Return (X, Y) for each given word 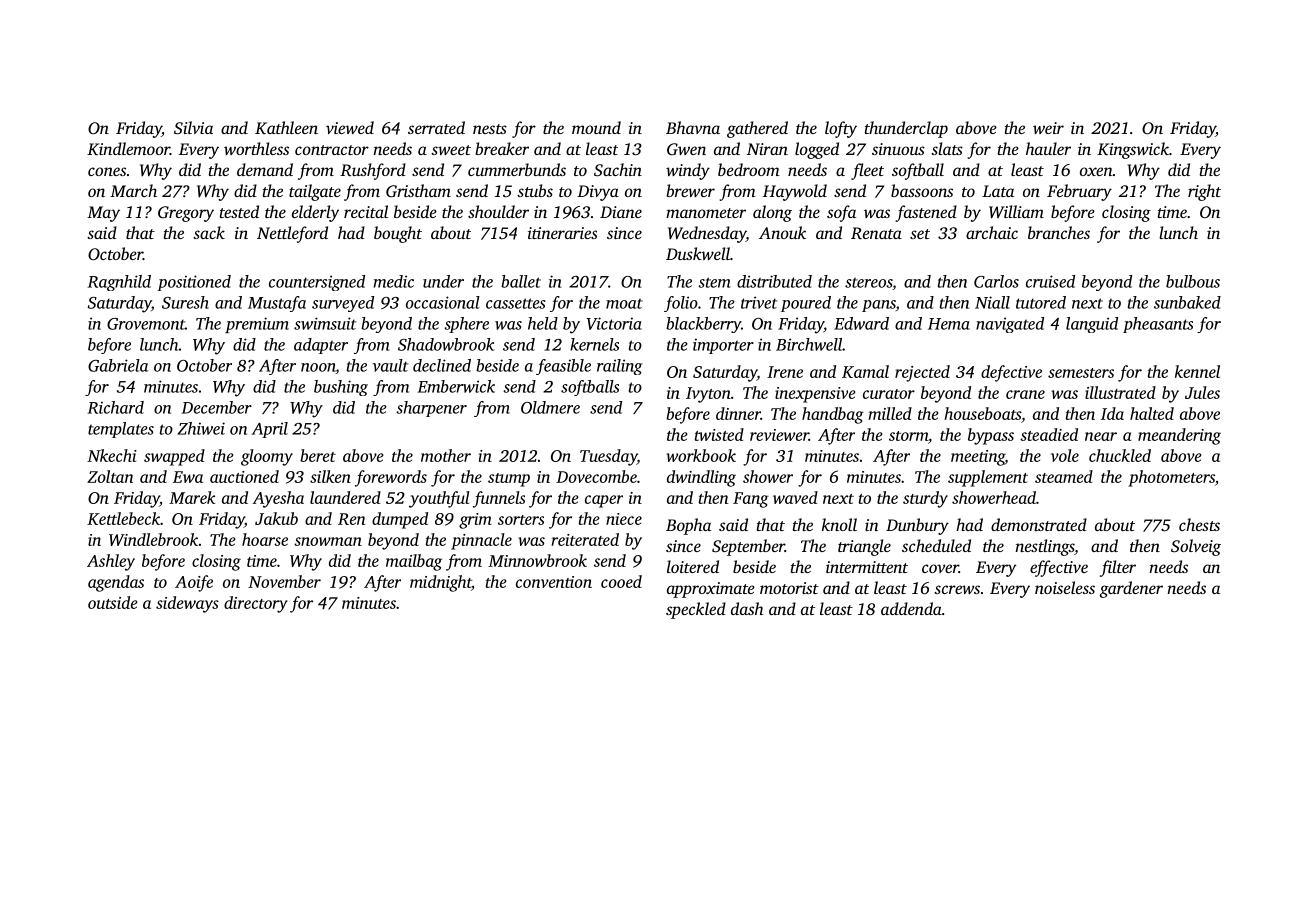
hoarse (265, 539)
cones (107, 171)
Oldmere (550, 407)
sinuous (898, 149)
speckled (696, 610)
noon (318, 368)
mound (596, 127)
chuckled (1120, 455)
